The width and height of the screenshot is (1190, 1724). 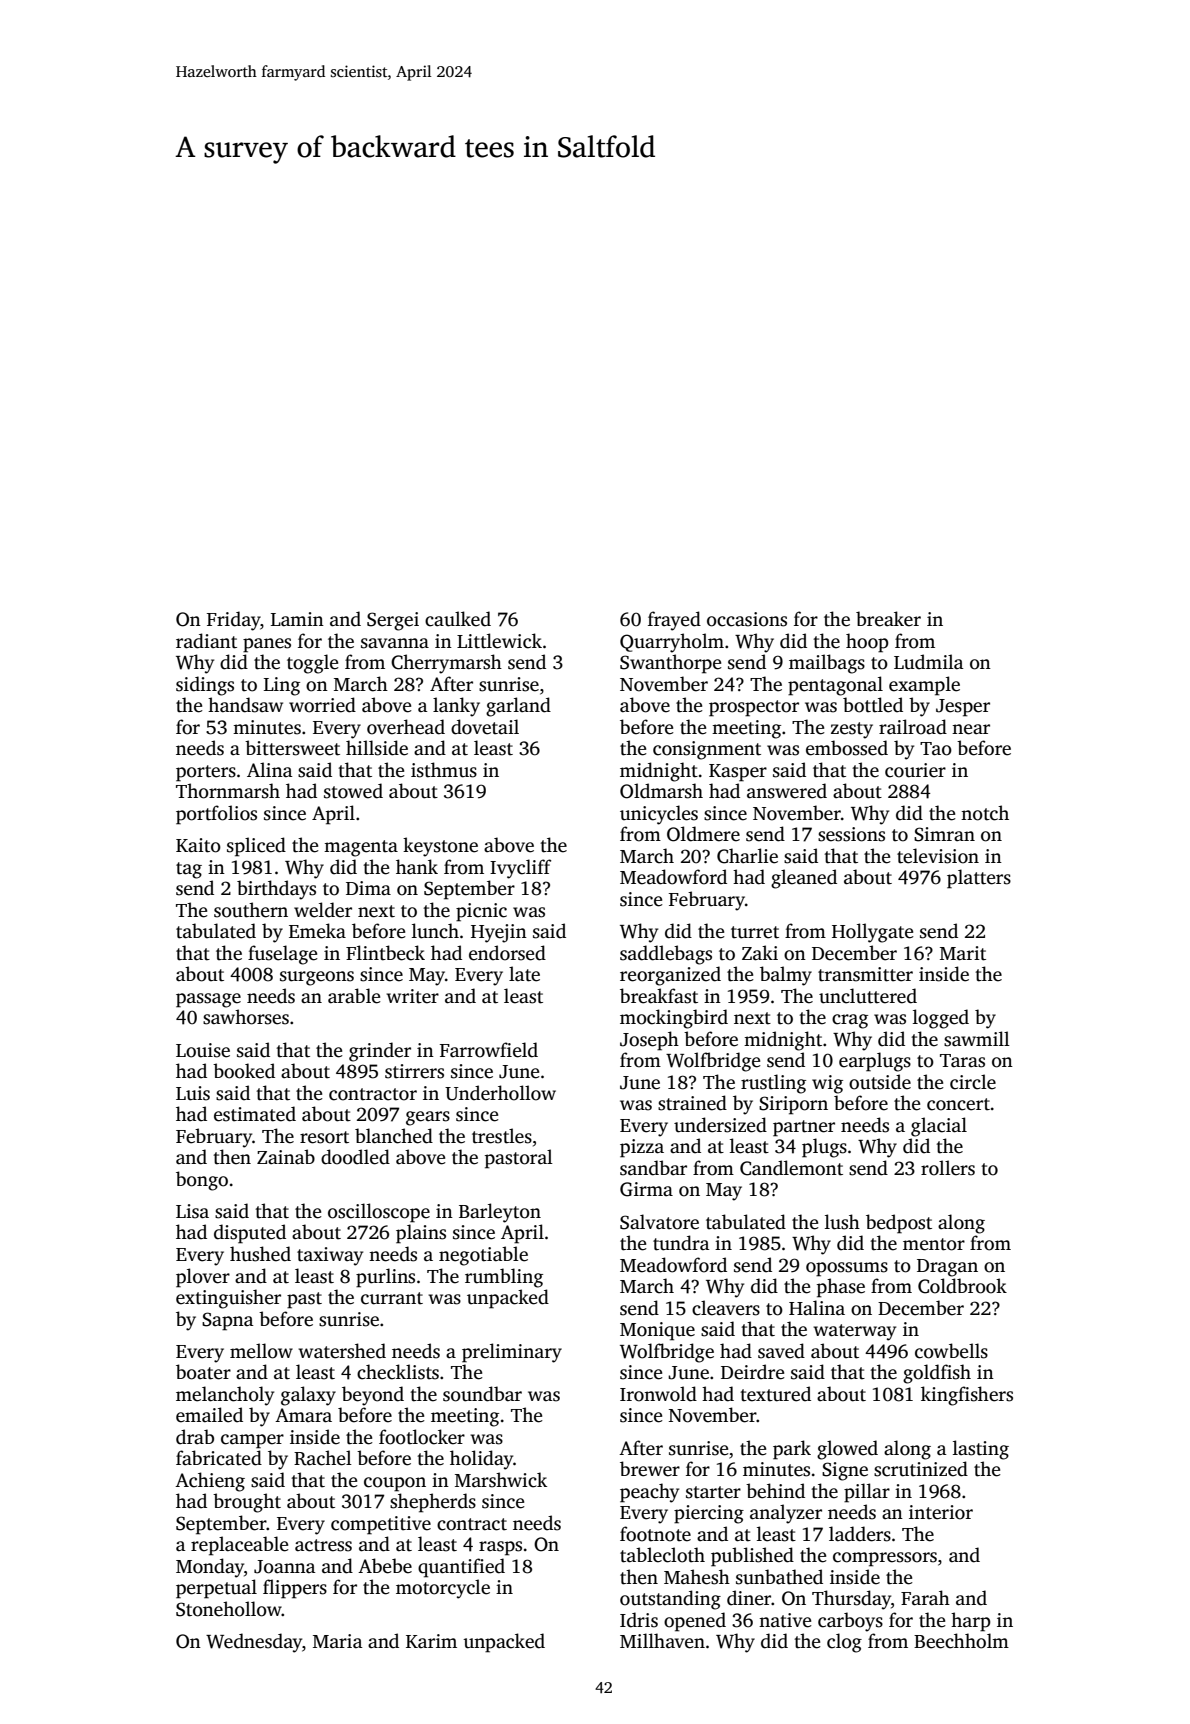 I want to click on concert, so click(x=958, y=1104).
